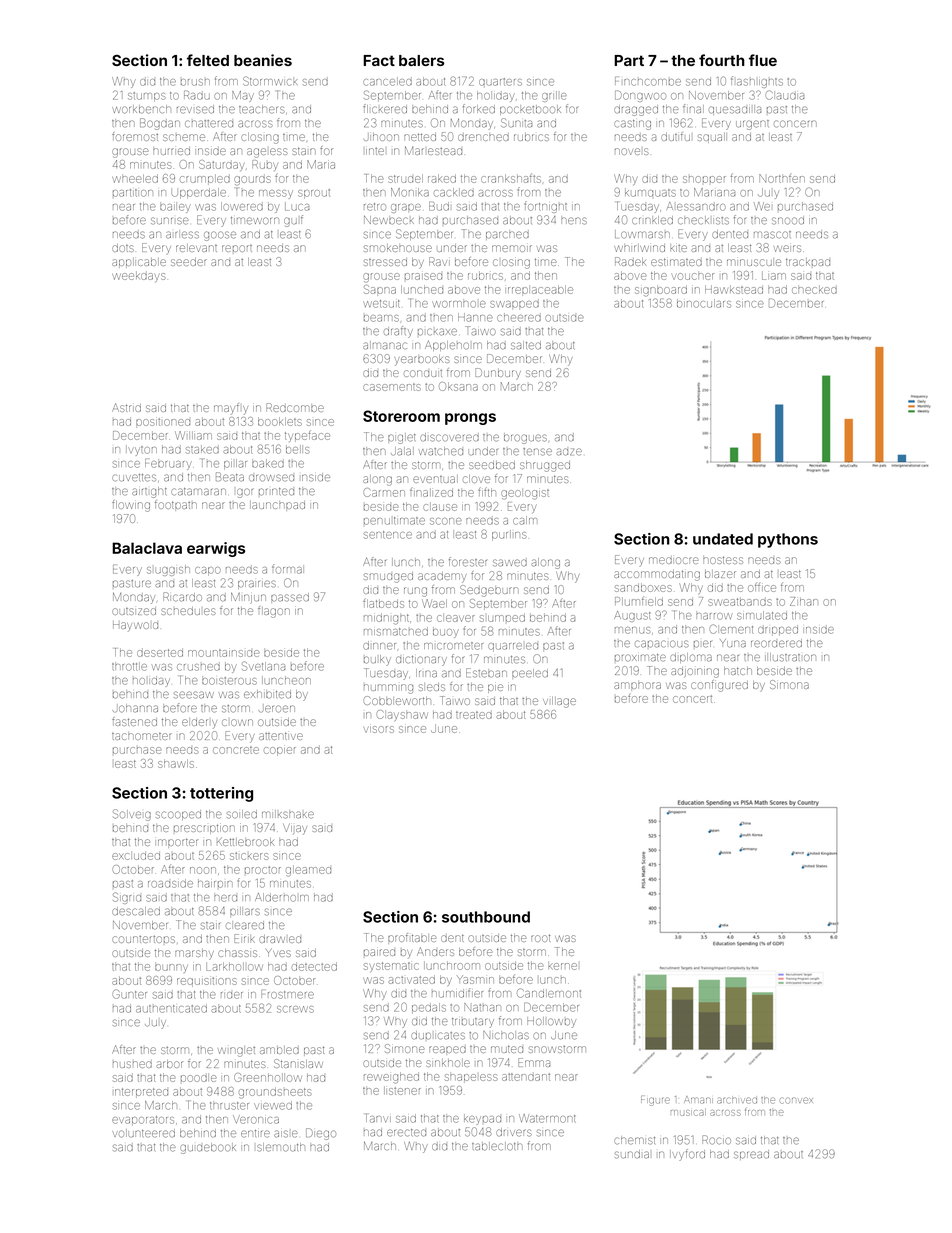 The height and width of the page is (1233, 952). I want to click on pythons, so click(788, 540).
